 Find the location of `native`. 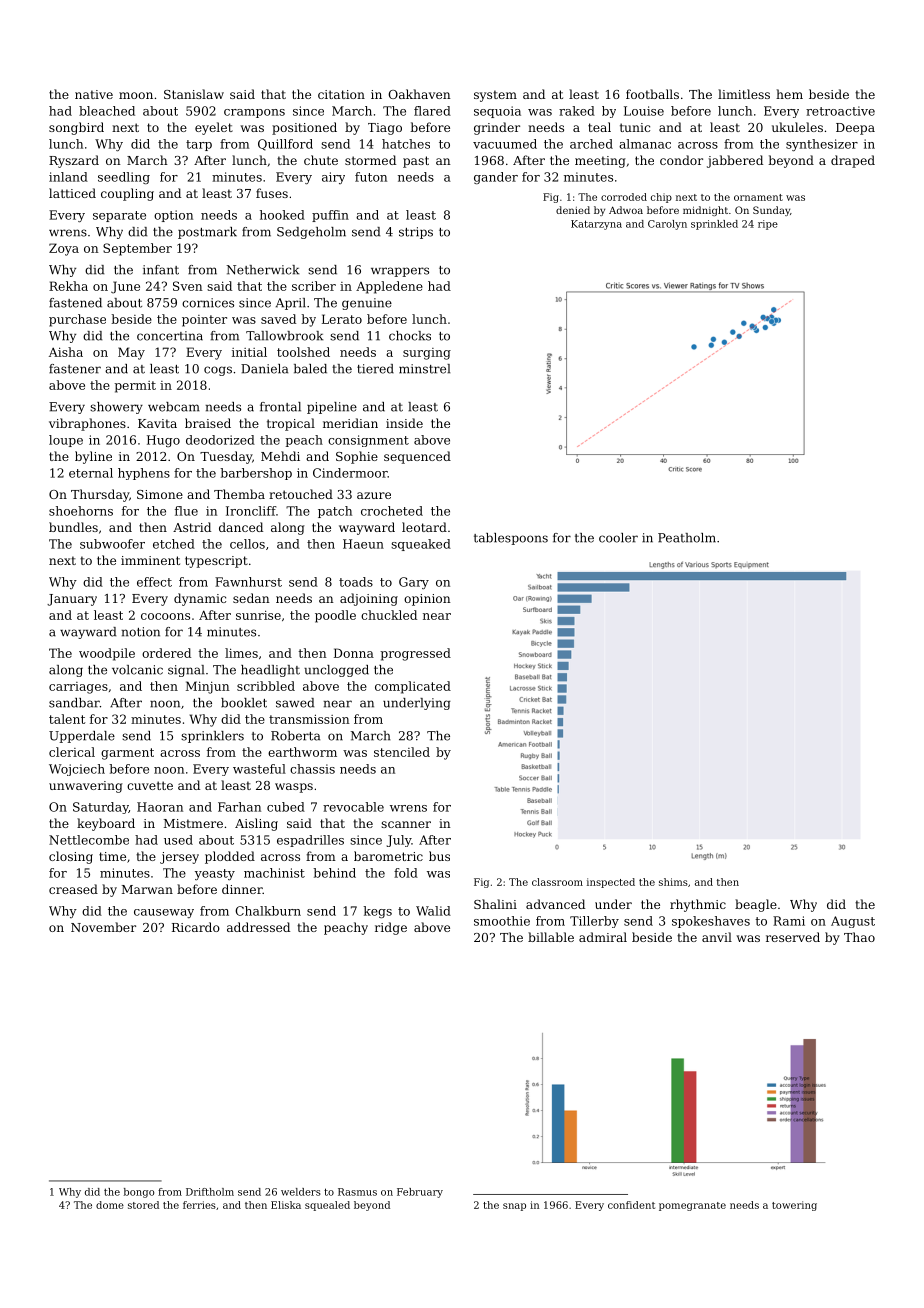

native is located at coordinates (94, 94).
